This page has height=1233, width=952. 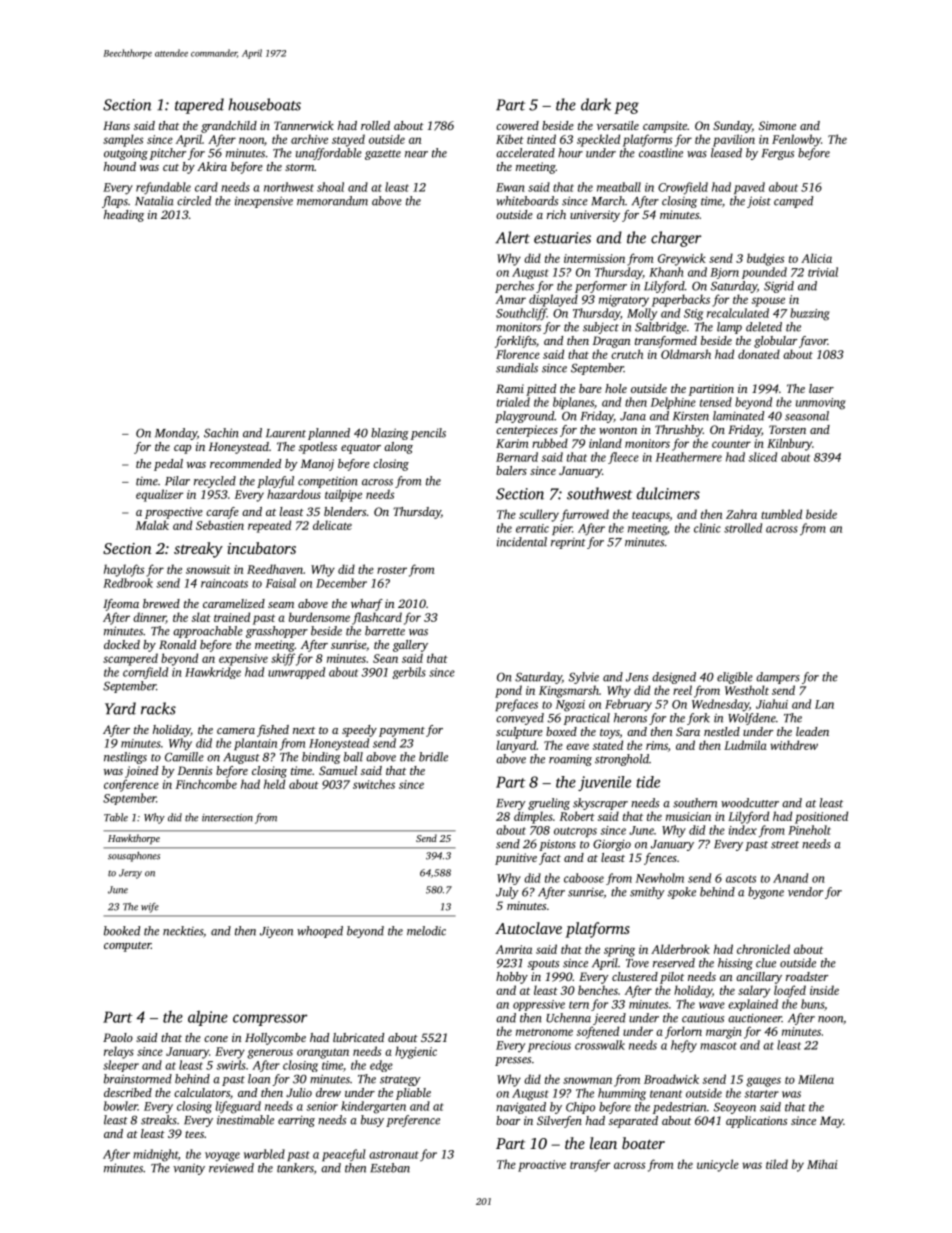 What do you see at coordinates (348, 140) in the page?
I see `stayed` at bounding box center [348, 140].
